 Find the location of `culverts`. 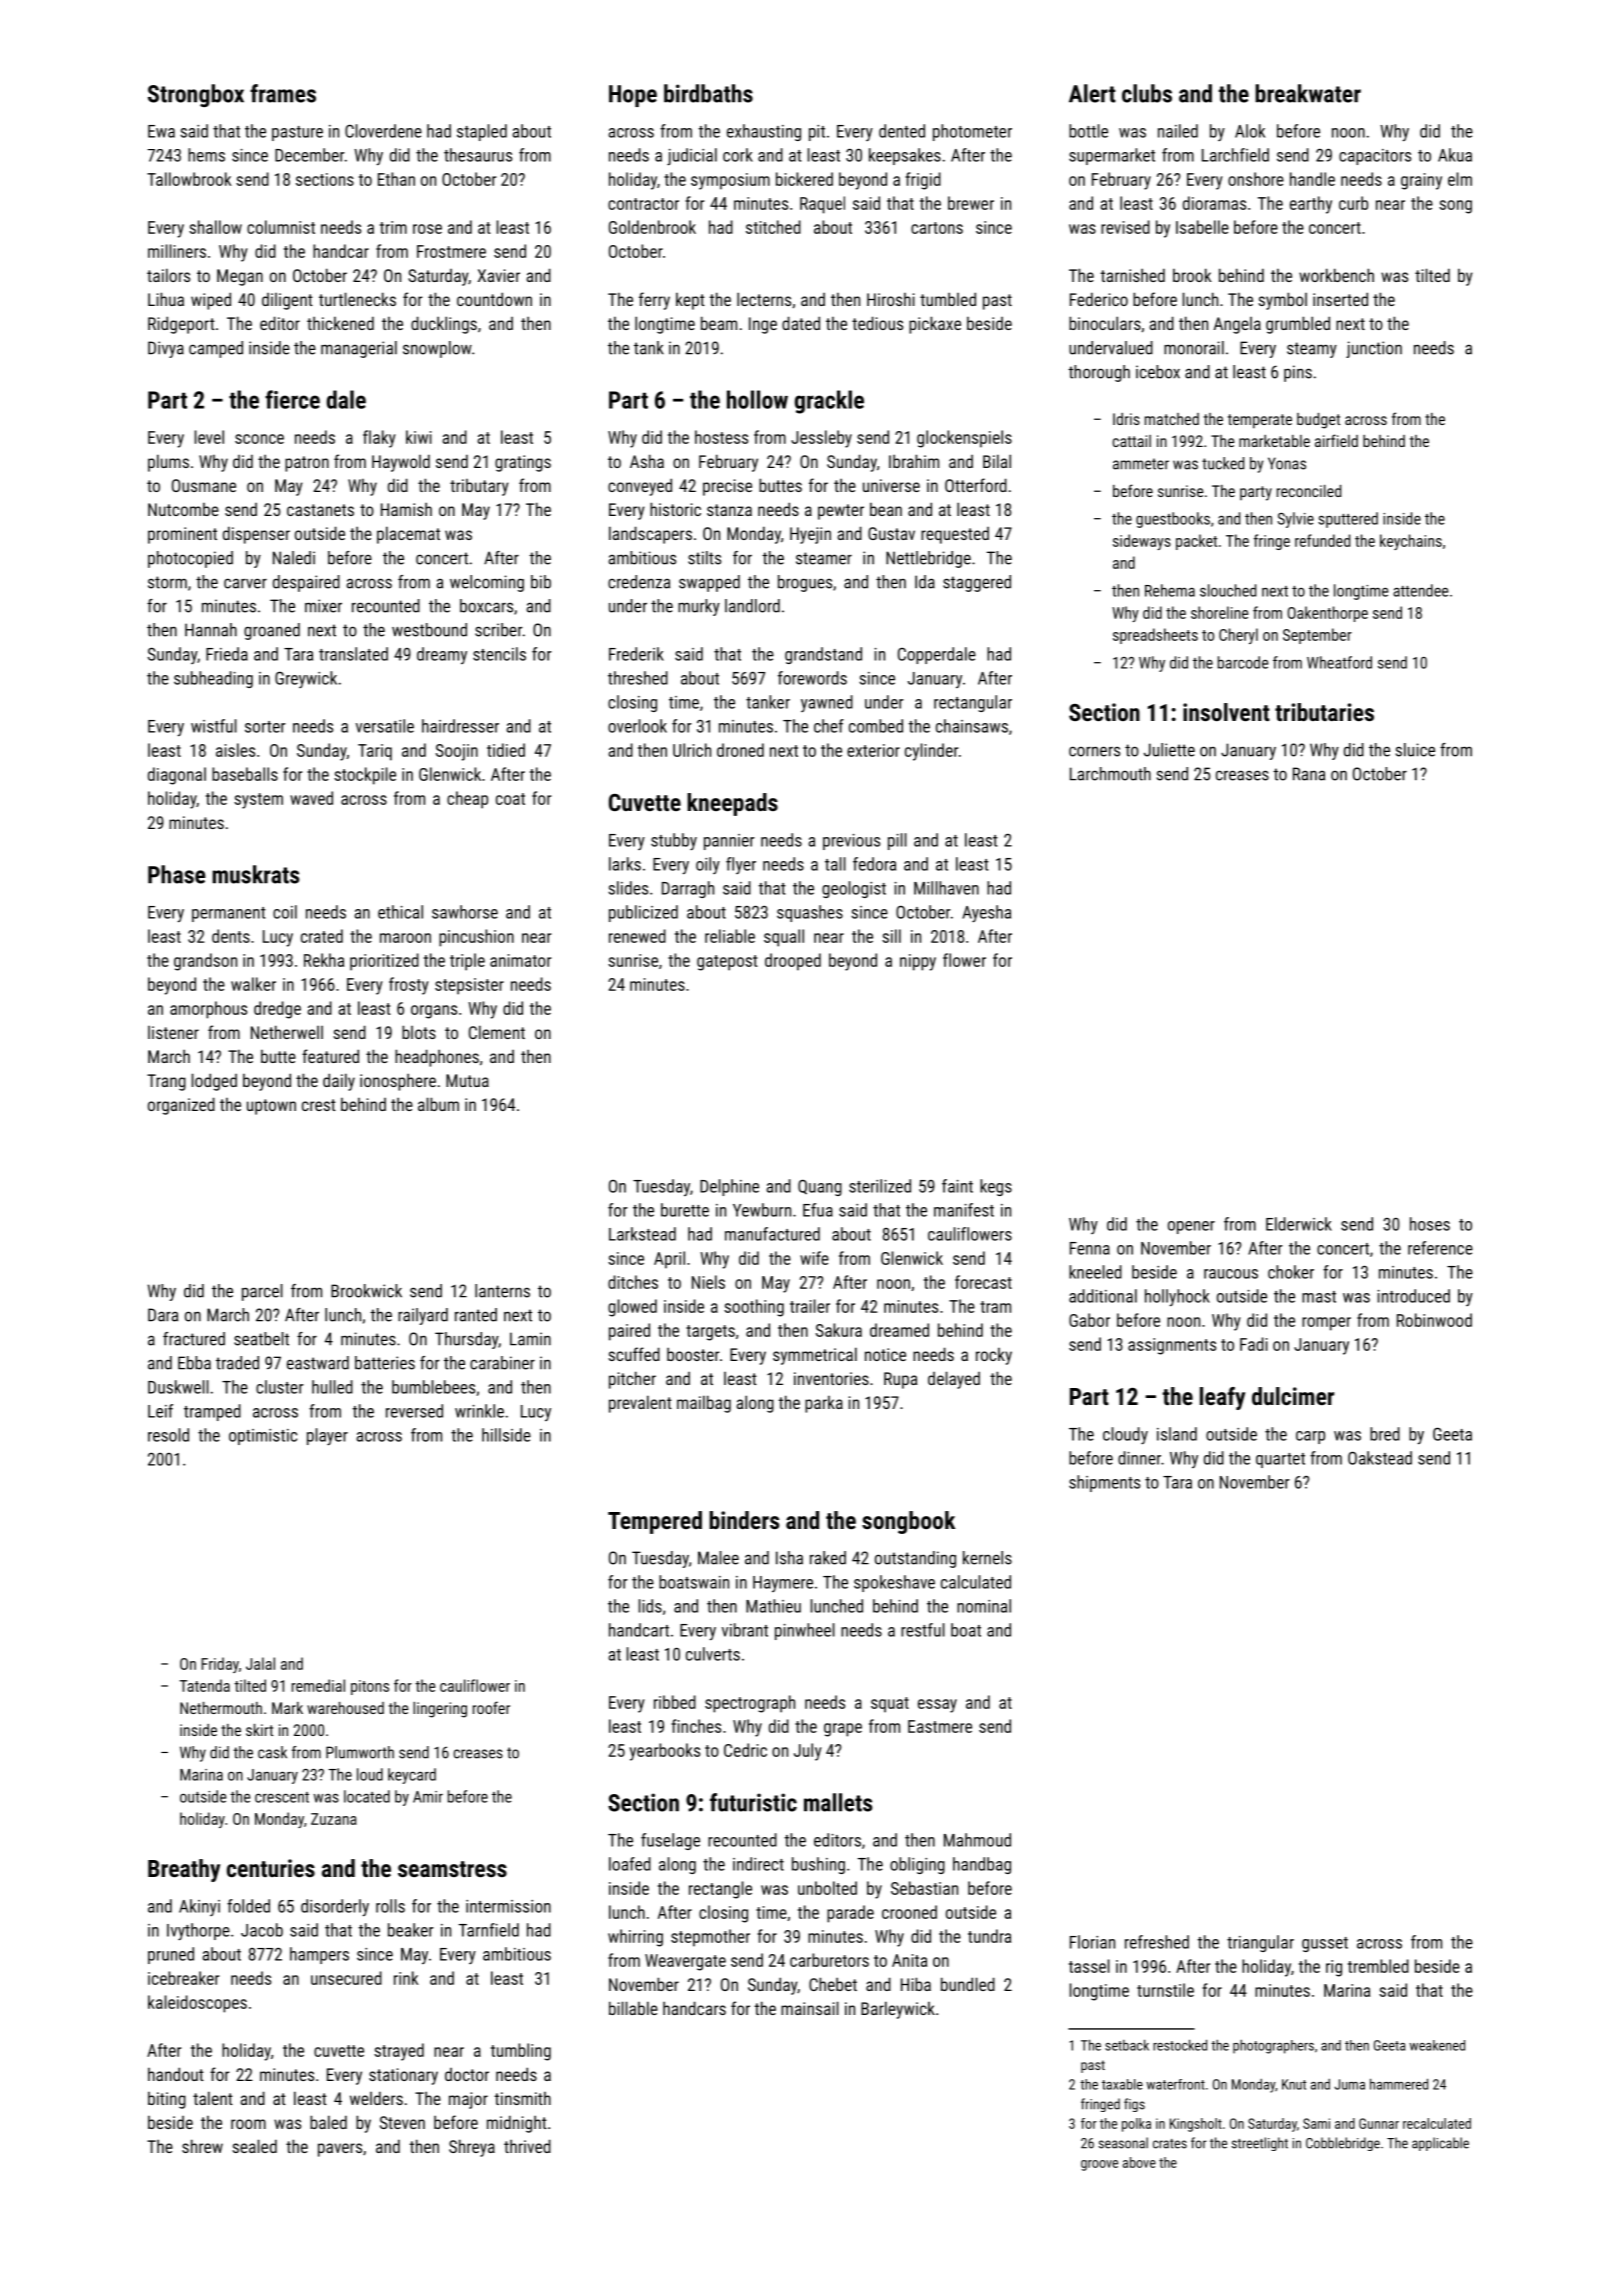

culverts is located at coordinates (713, 1654).
